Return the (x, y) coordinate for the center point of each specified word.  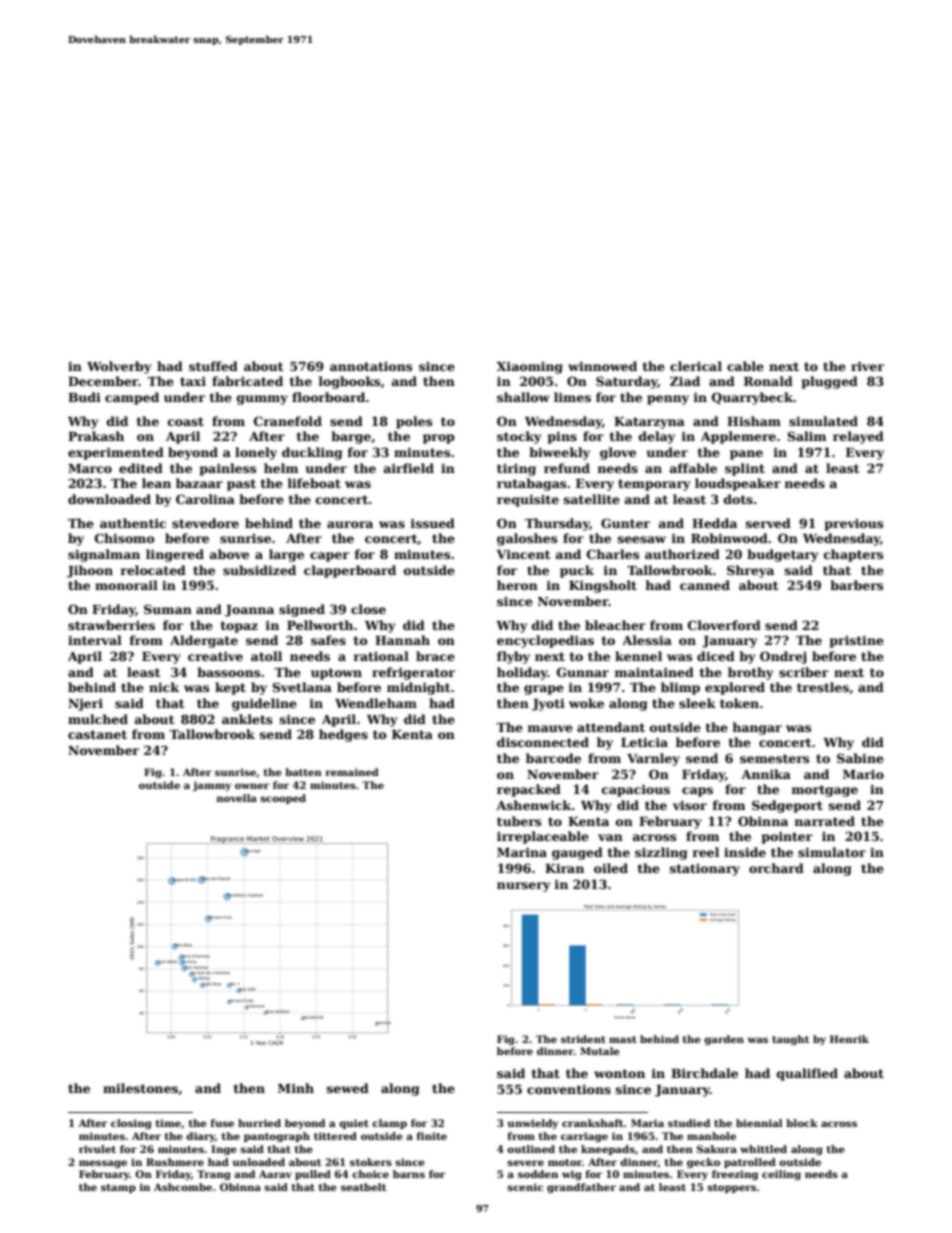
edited (141, 468)
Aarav (275, 1174)
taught (790, 1040)
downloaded (109, 499)
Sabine (860, 758)
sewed (348, 1088)
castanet (97, 734)
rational (381, 656)
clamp (389, 1124)
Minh (296, 1088)
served (768, 523)
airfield (409, 468)
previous (854, 525)
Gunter (625, 523)
